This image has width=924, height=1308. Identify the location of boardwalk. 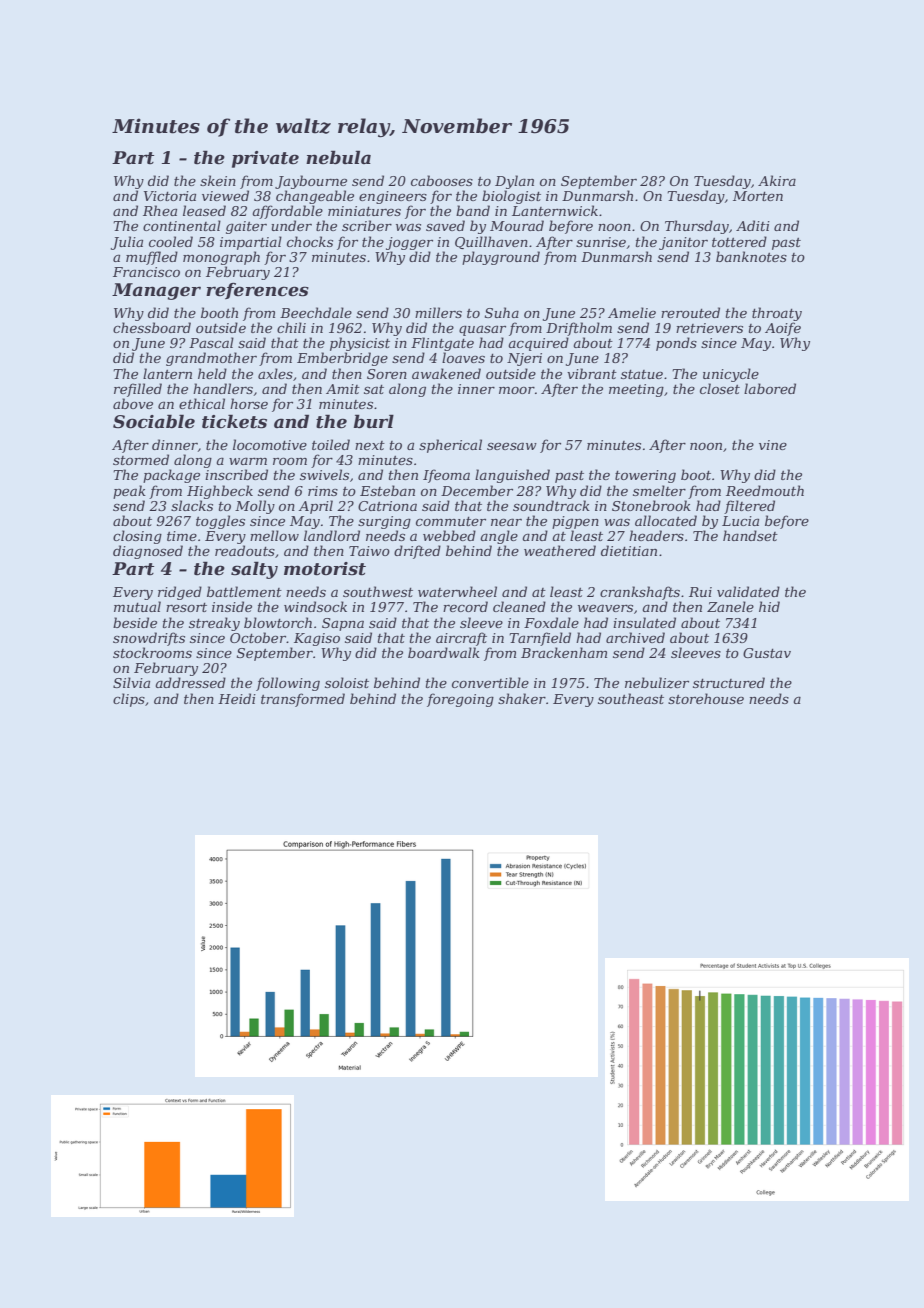
(444, 652).
